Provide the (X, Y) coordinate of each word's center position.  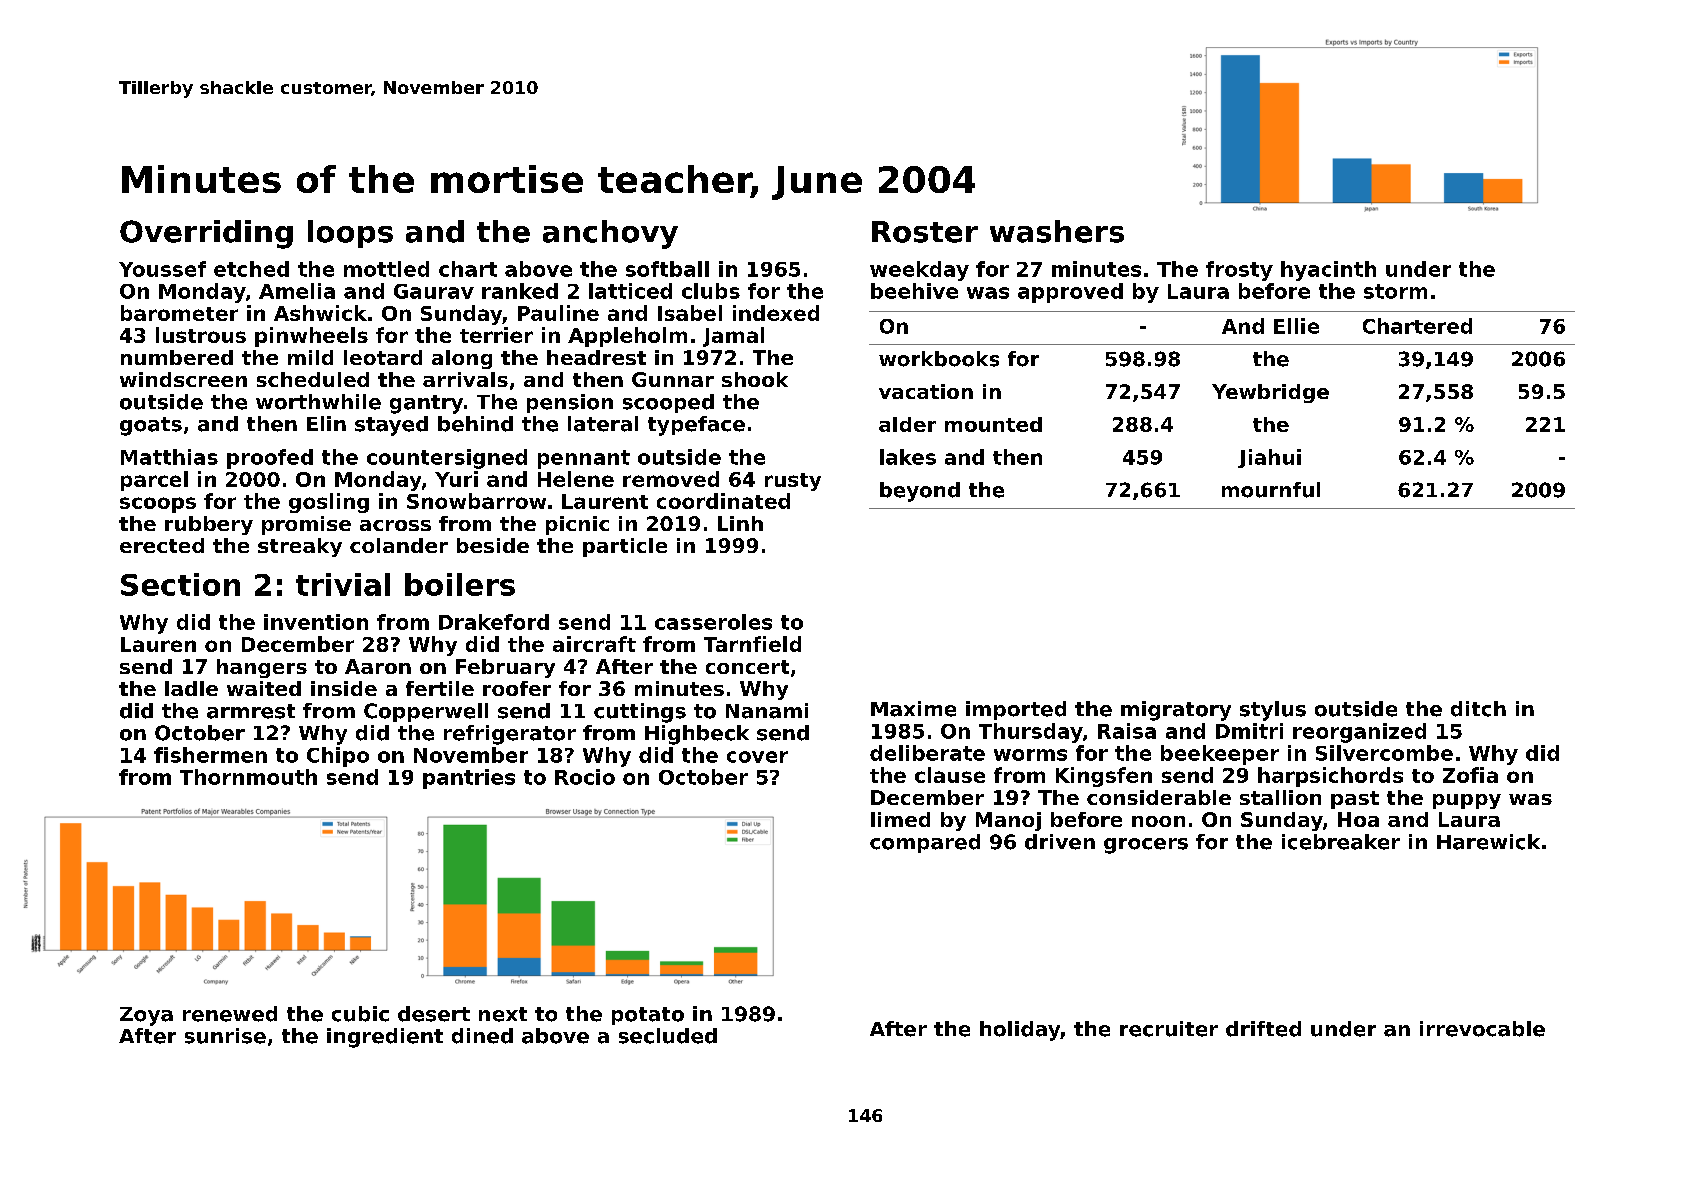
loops (350, 234)
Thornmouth (248, 777)
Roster (925, 232)
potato (648, 1016)
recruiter (1169, 1029)
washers (1057, 231)
